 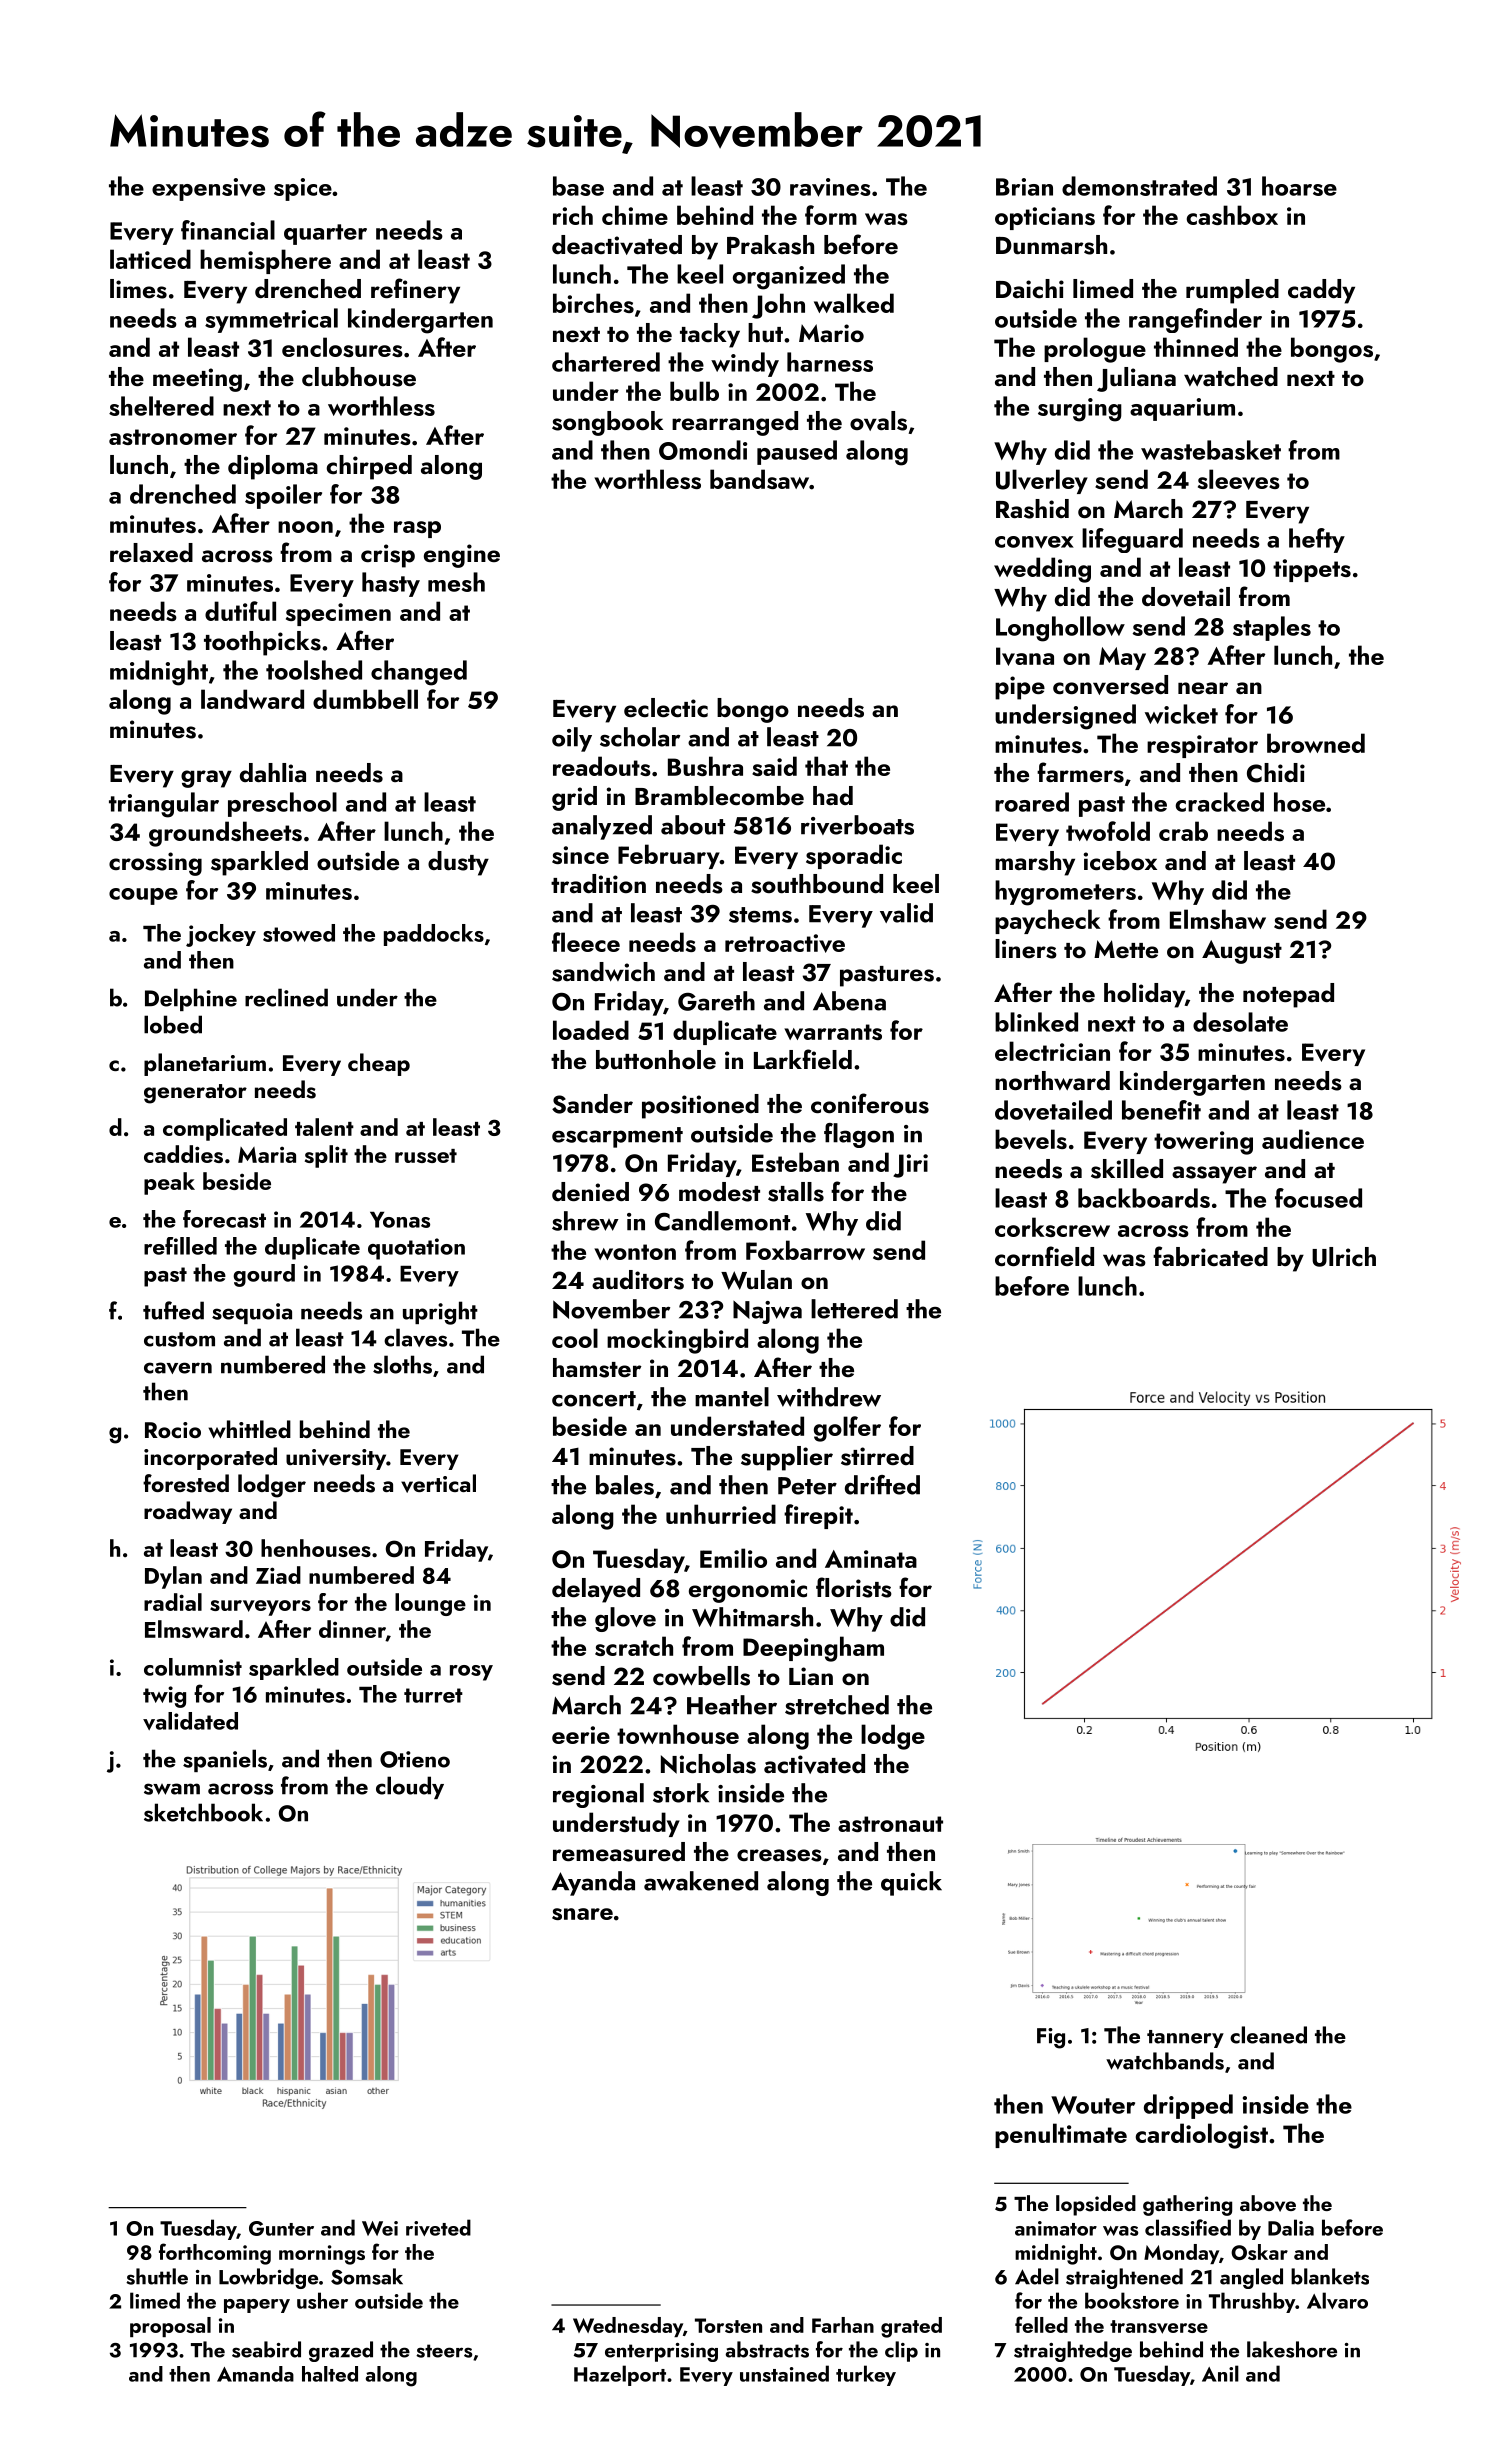 What do you see at coordinates (303, 189) in the screenshot?
I see `spice` at bounding box center [303, 189].
